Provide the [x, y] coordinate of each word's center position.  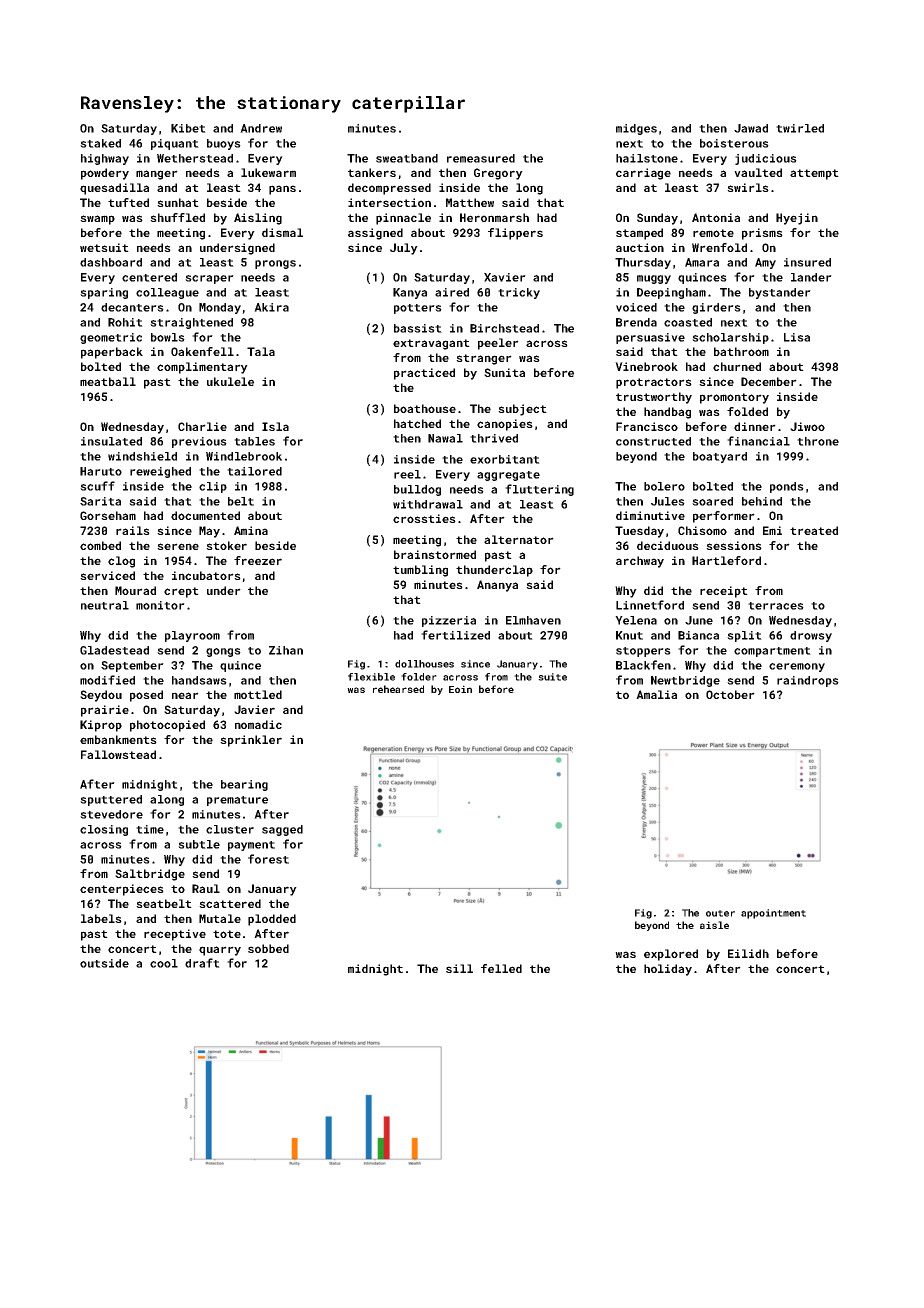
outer [720, 913]
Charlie [202, 426]
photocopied [167, 726]
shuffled [177, 217]
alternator [519, 539]
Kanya [410, 293]
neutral [105, 605]
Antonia [716, 217]
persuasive [650, 338]
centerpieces [122, 890]
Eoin [460, 689]
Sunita [504, 372]
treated [814, 530]
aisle [714, 925]
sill [459, 968]
